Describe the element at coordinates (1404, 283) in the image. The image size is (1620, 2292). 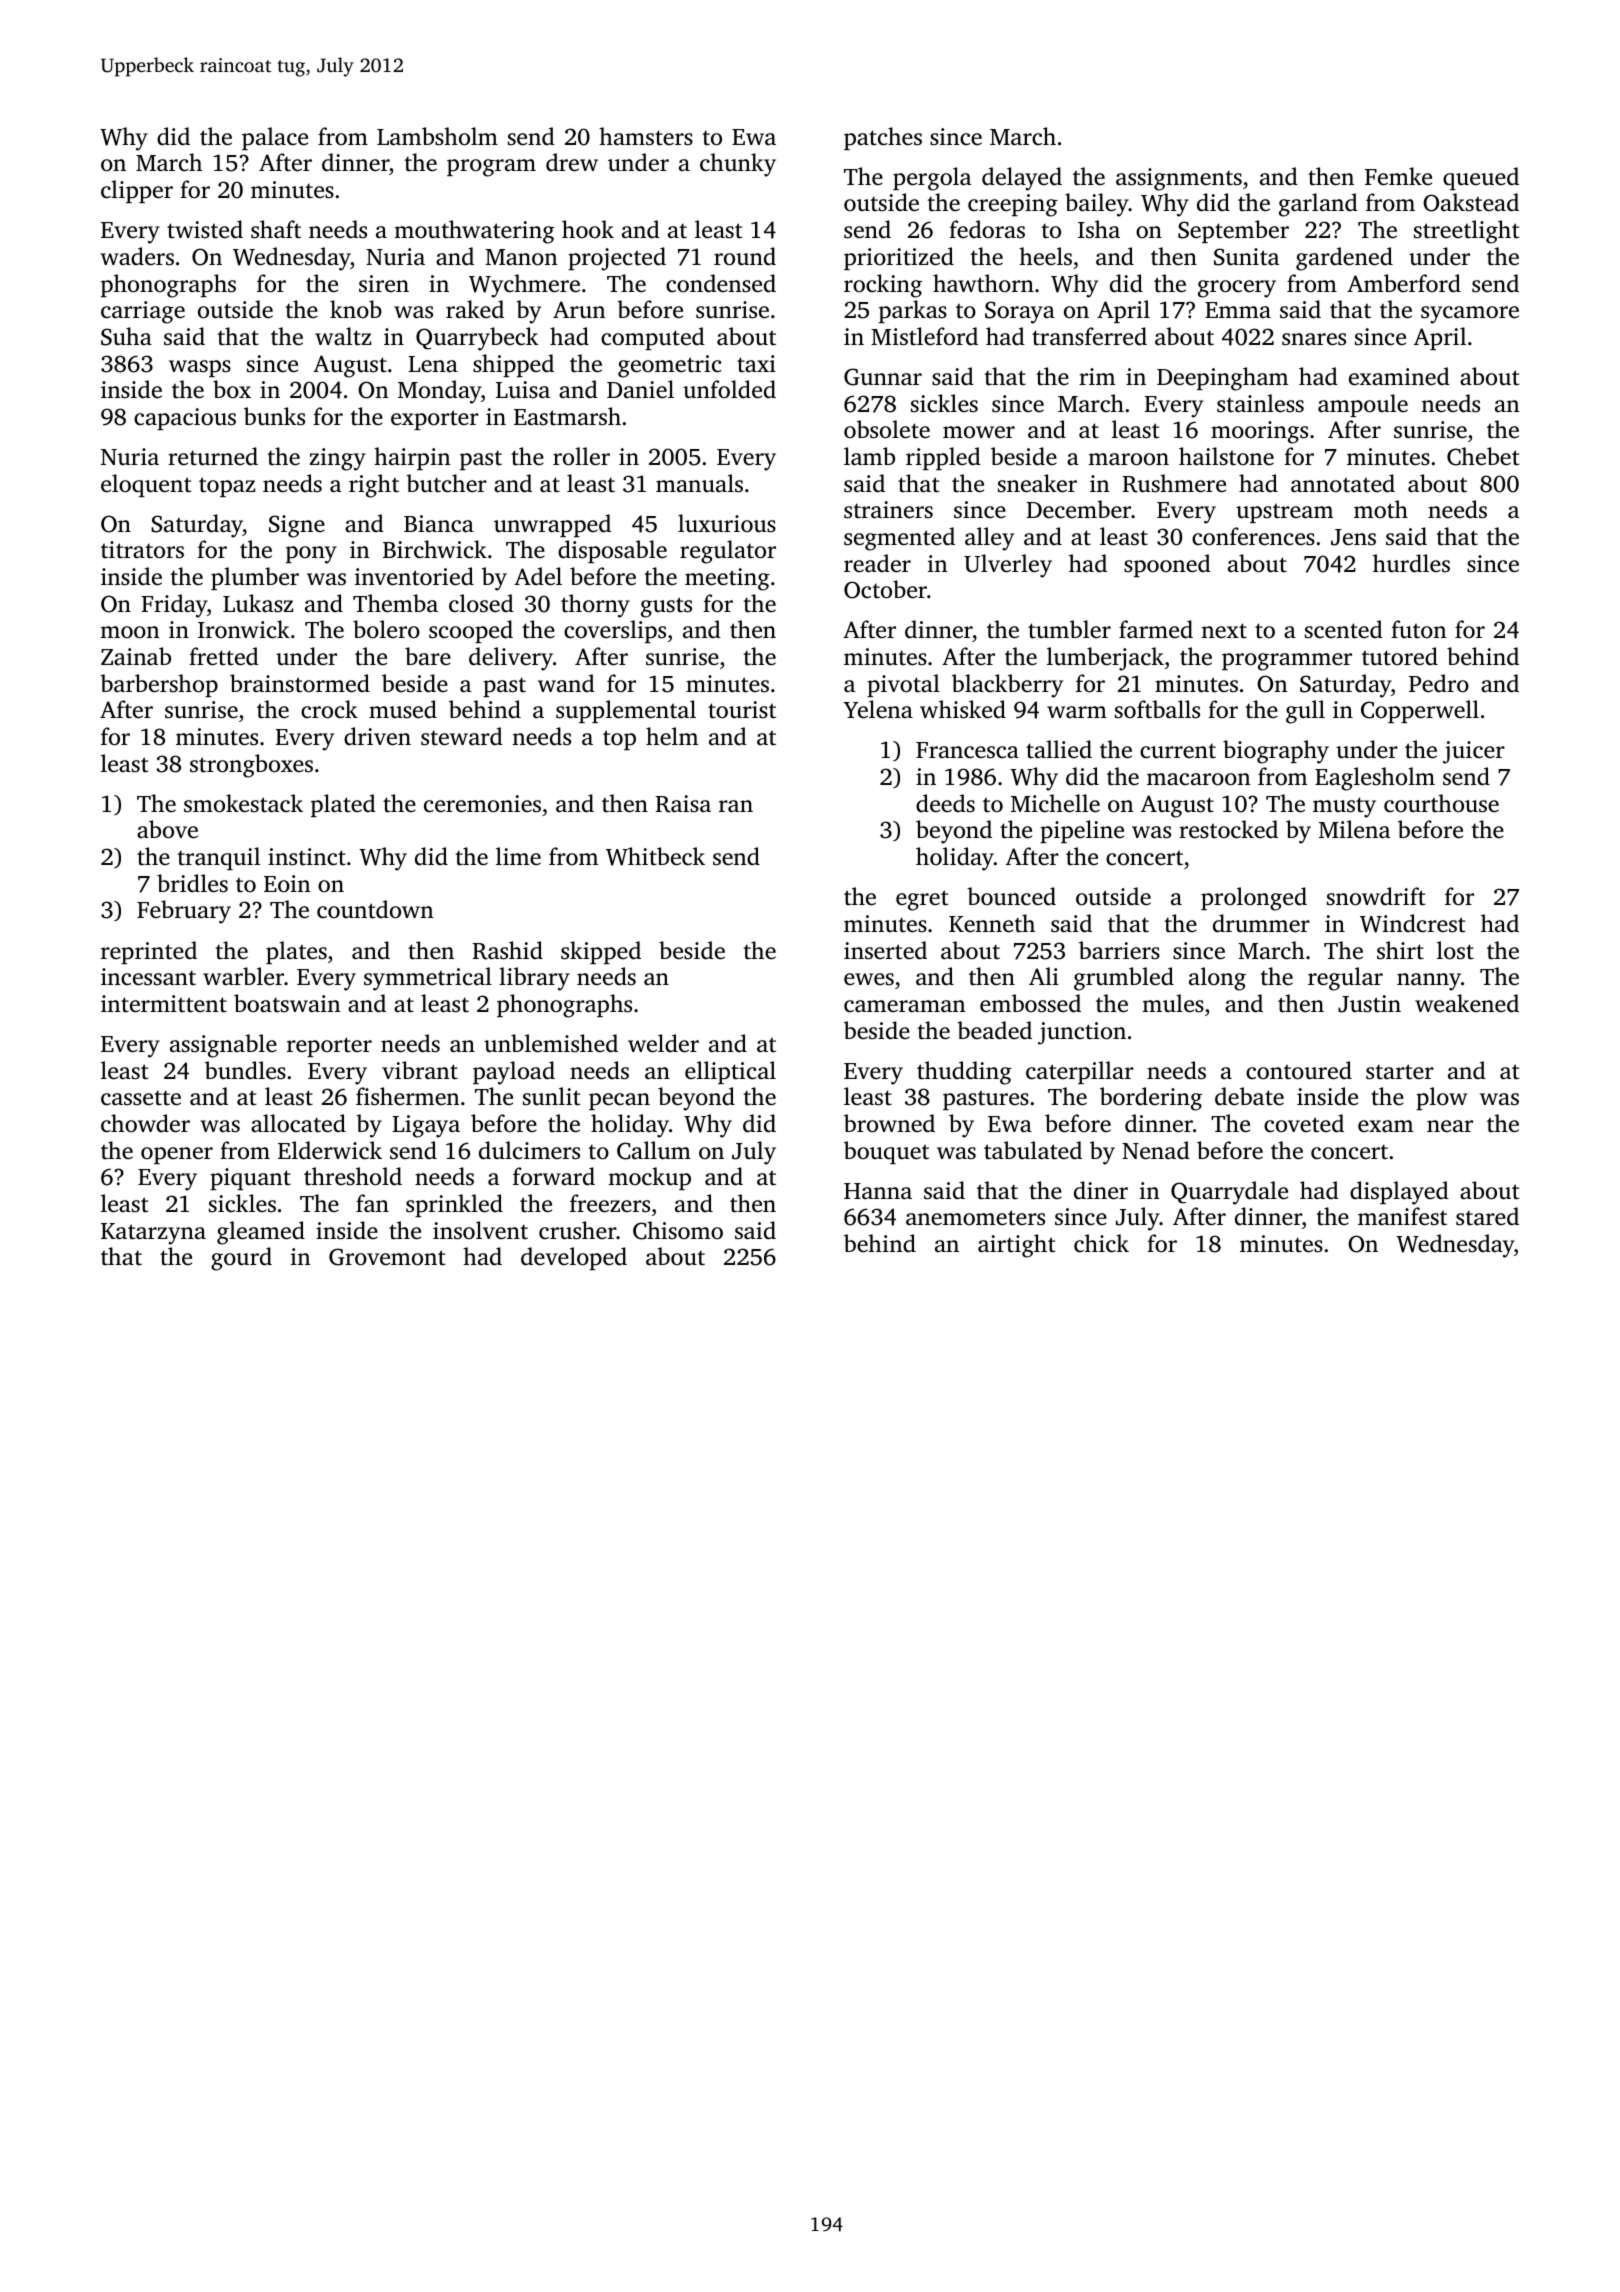
I see `Amberford` at that location.
